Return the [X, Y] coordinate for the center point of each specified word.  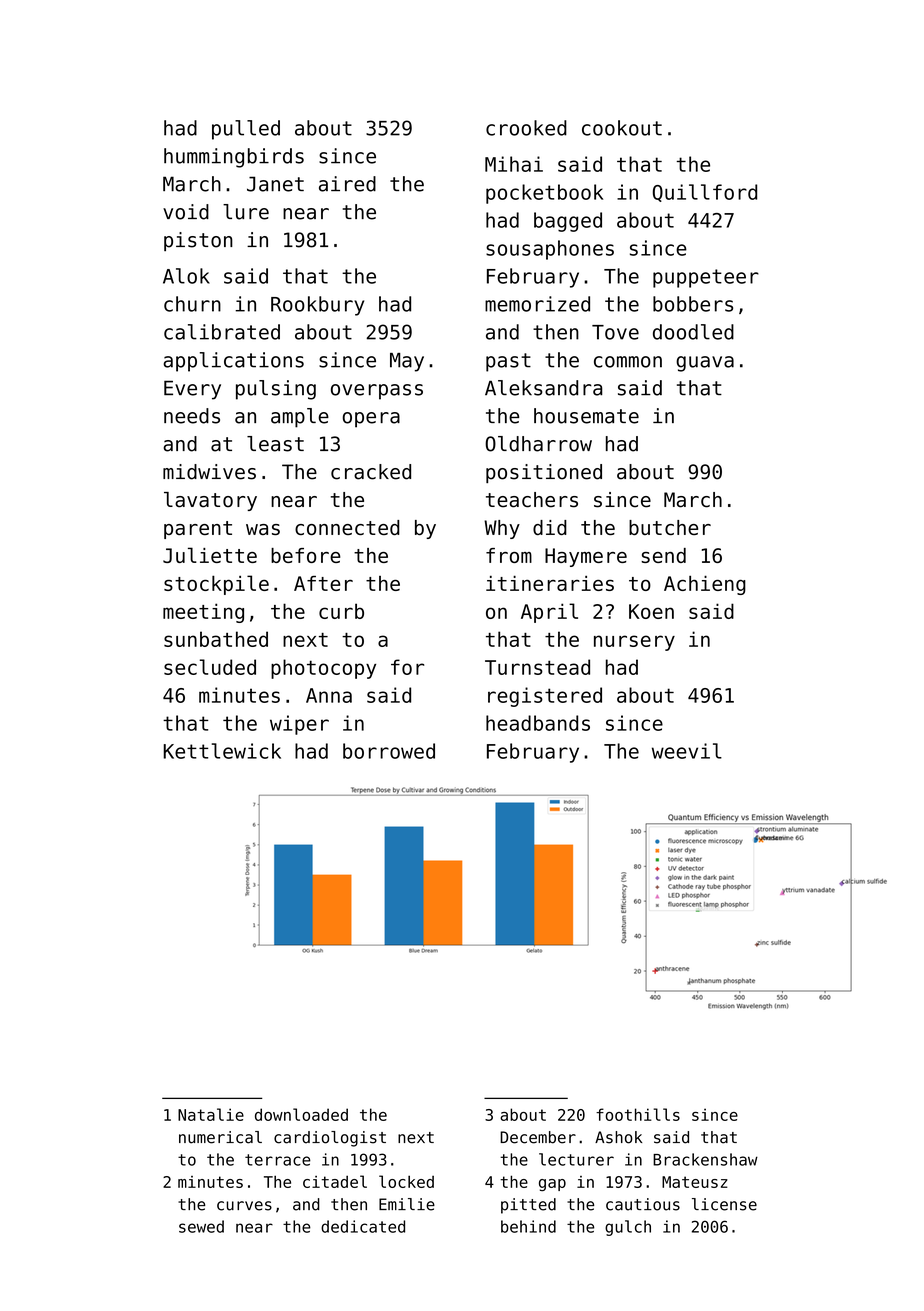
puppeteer [706, 278]
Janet [275, 184]
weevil [687, 751]
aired [347, 184]
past [508, 362]
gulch [628, 1228]
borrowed [389, 751]
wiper [299, 725]
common [628, 362]
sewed [201, 1226]
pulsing [276, 390]
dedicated [363, 1226]
